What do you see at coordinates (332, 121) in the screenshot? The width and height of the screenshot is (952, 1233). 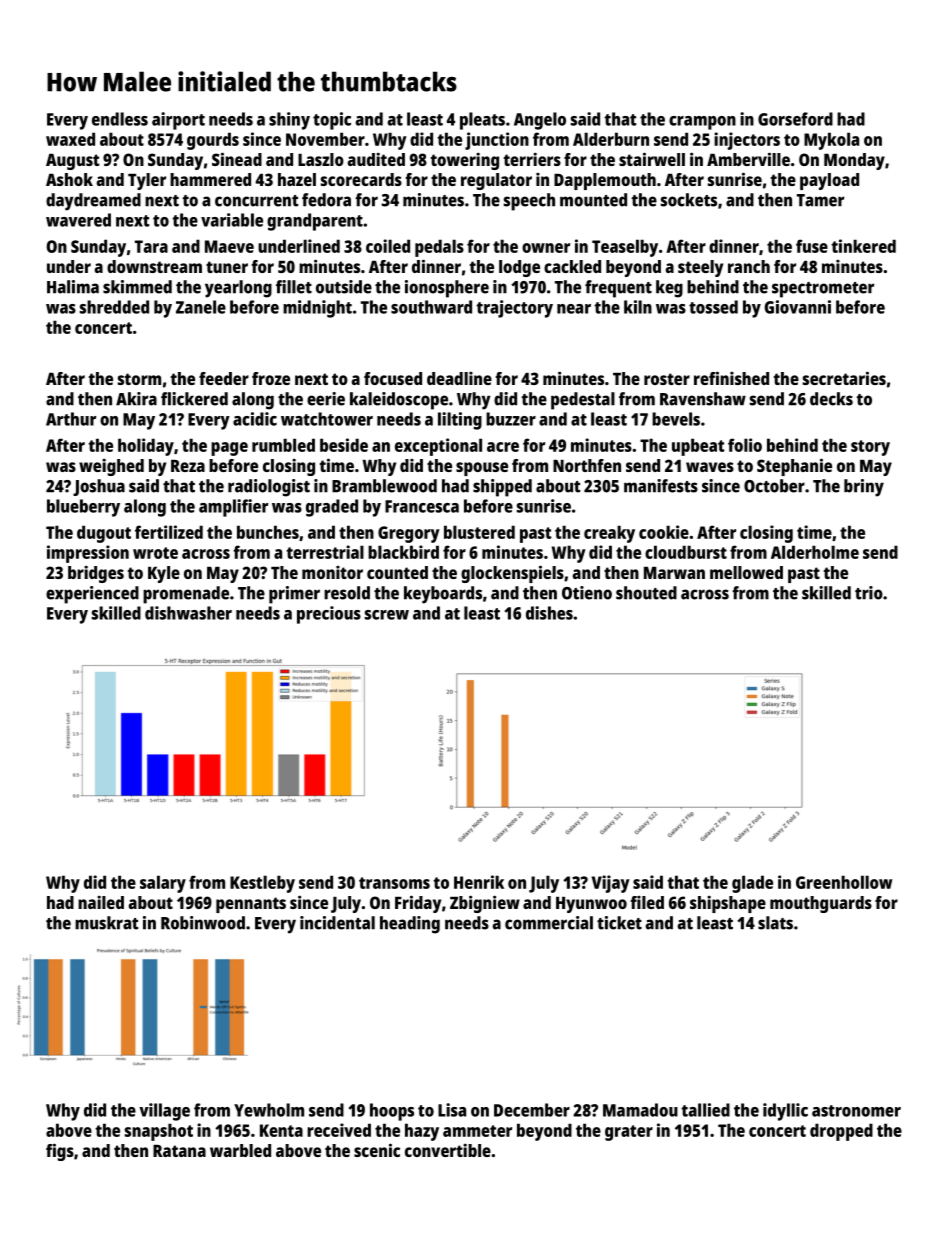 I see `topic` at bounding box center [332, 121].
